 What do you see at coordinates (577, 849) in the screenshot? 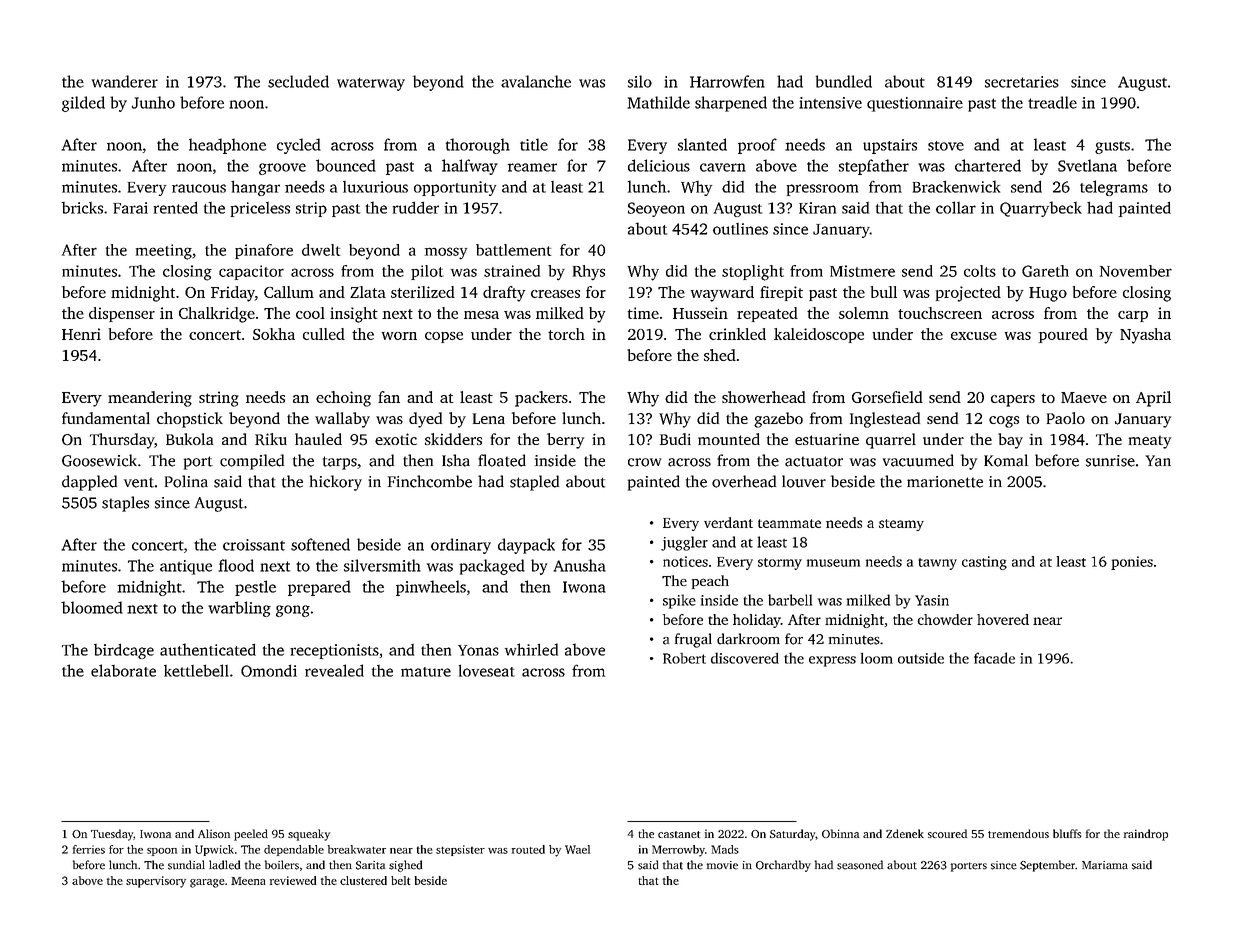
I see `Wael` at bounding box center [577, 849].
